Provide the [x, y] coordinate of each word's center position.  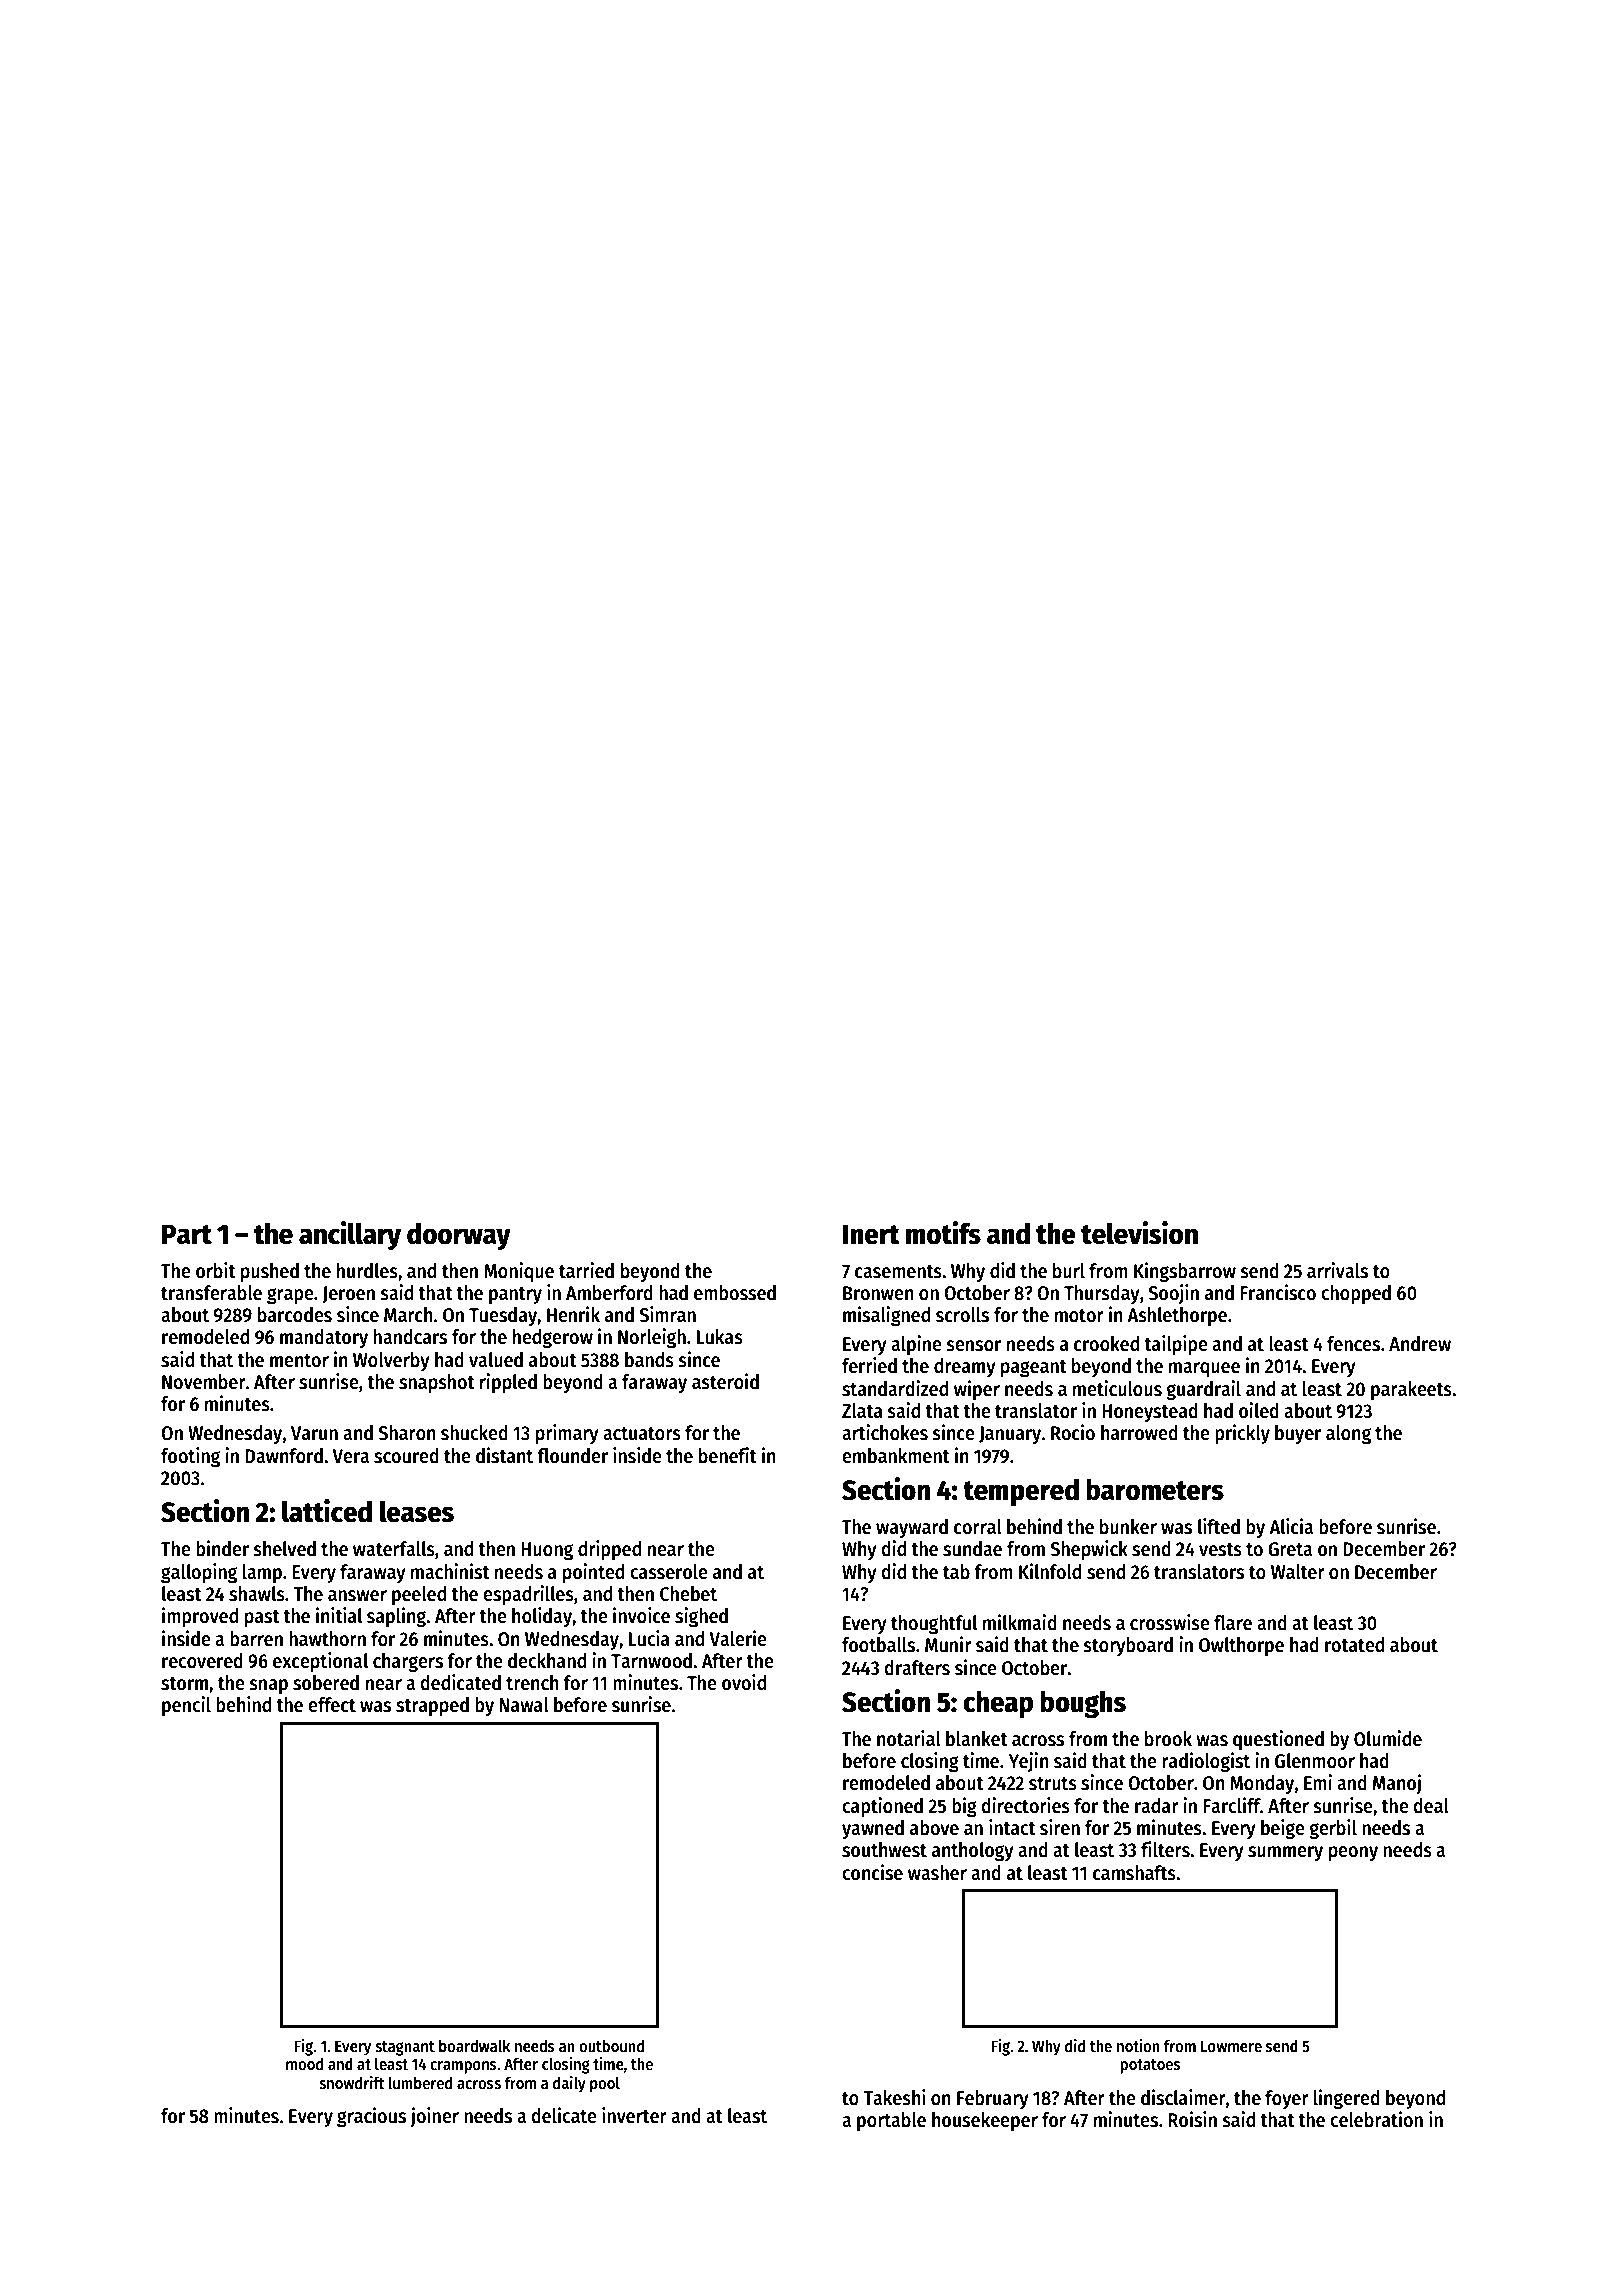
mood [304, 2063]
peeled [419, 1595]
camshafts [1134, 1873]
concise [872, 1872]
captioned [882, 1807]
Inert [871, 1234]
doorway [459, 1236]
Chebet [688, 1594]
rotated [1354, 1645]
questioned [1278, 1740]
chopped [1356, 1295]
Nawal [524, 1705]
